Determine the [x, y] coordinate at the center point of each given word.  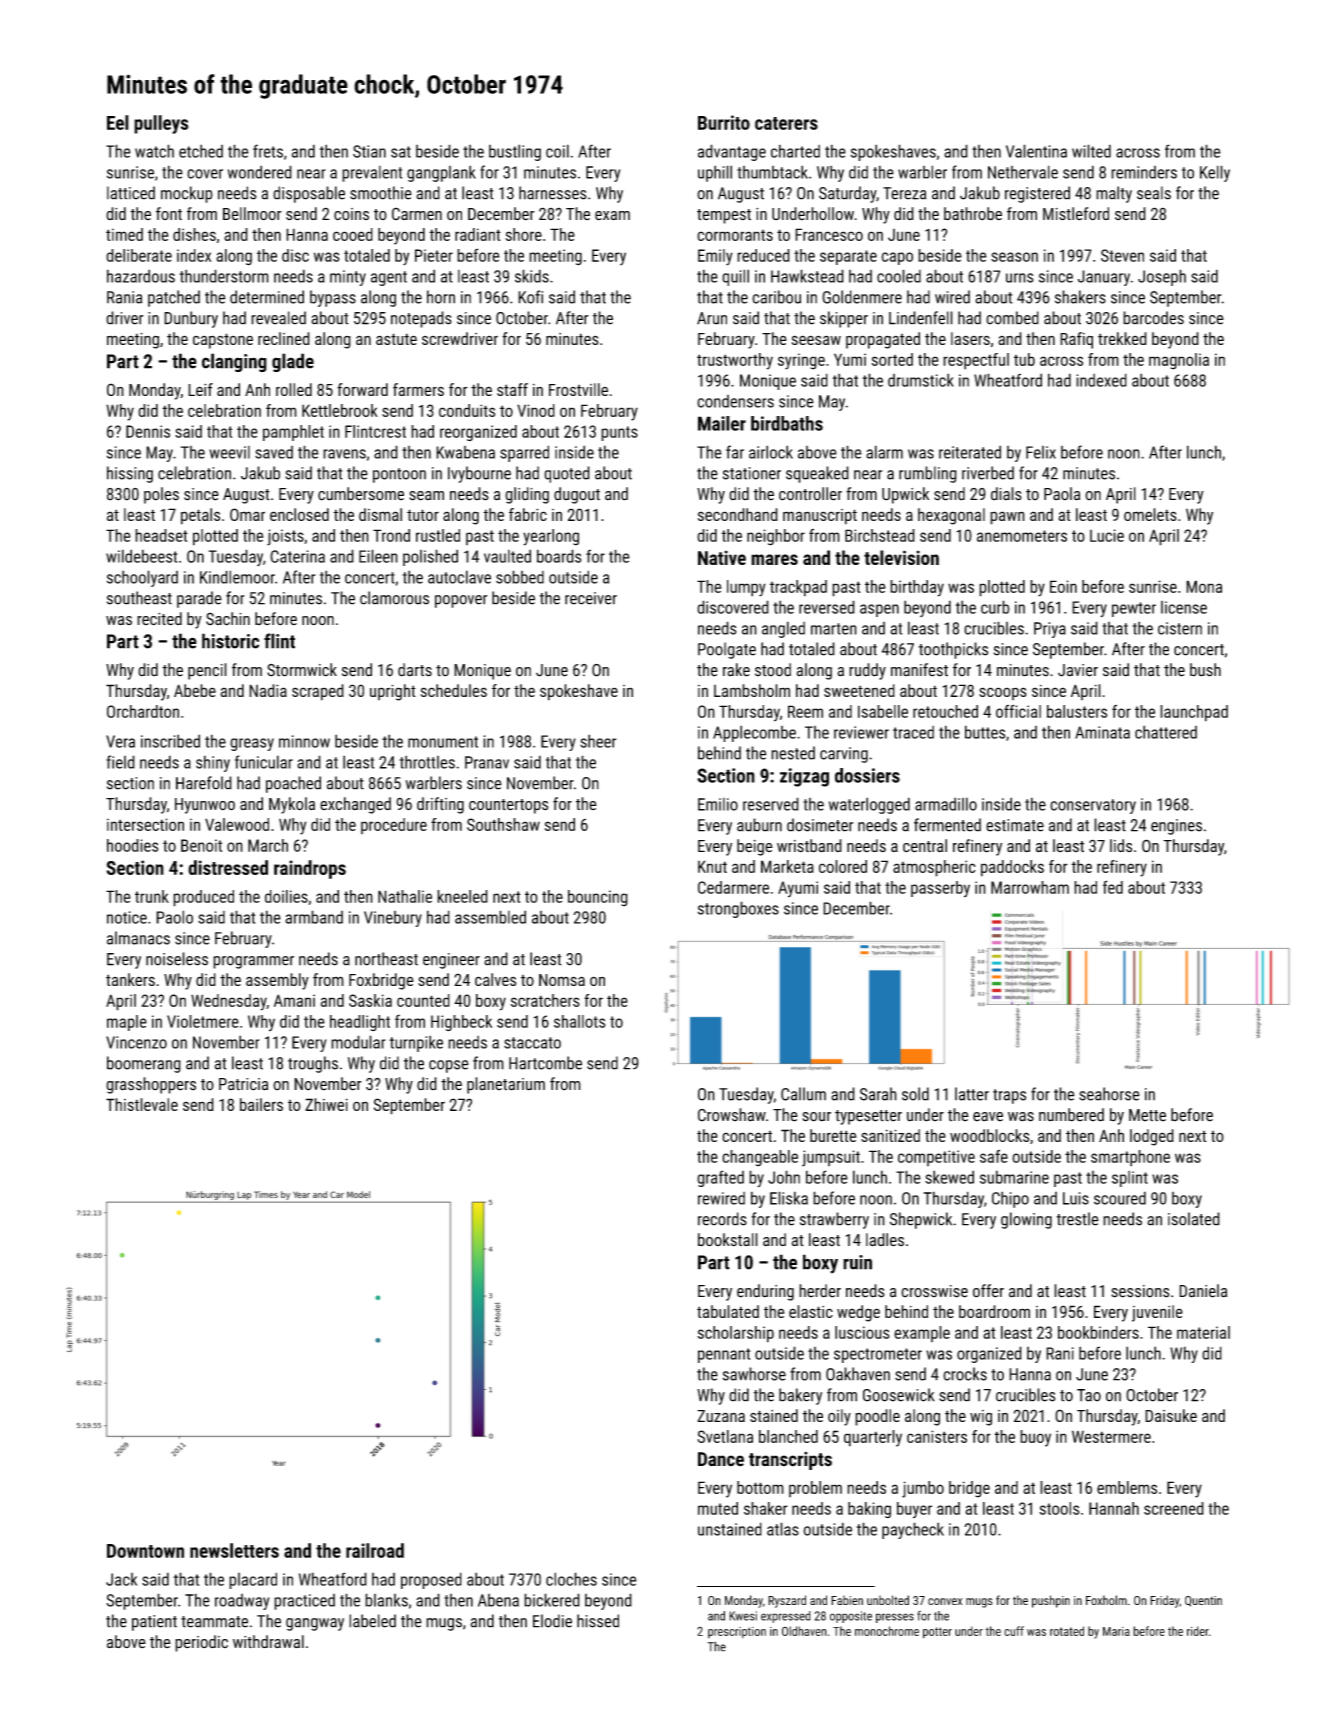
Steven [1122, 255]
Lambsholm [752, 690]
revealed [278, 318]
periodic [201, 1643]
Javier [1078, 670]
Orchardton [143, 711]
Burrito [724, 122]
